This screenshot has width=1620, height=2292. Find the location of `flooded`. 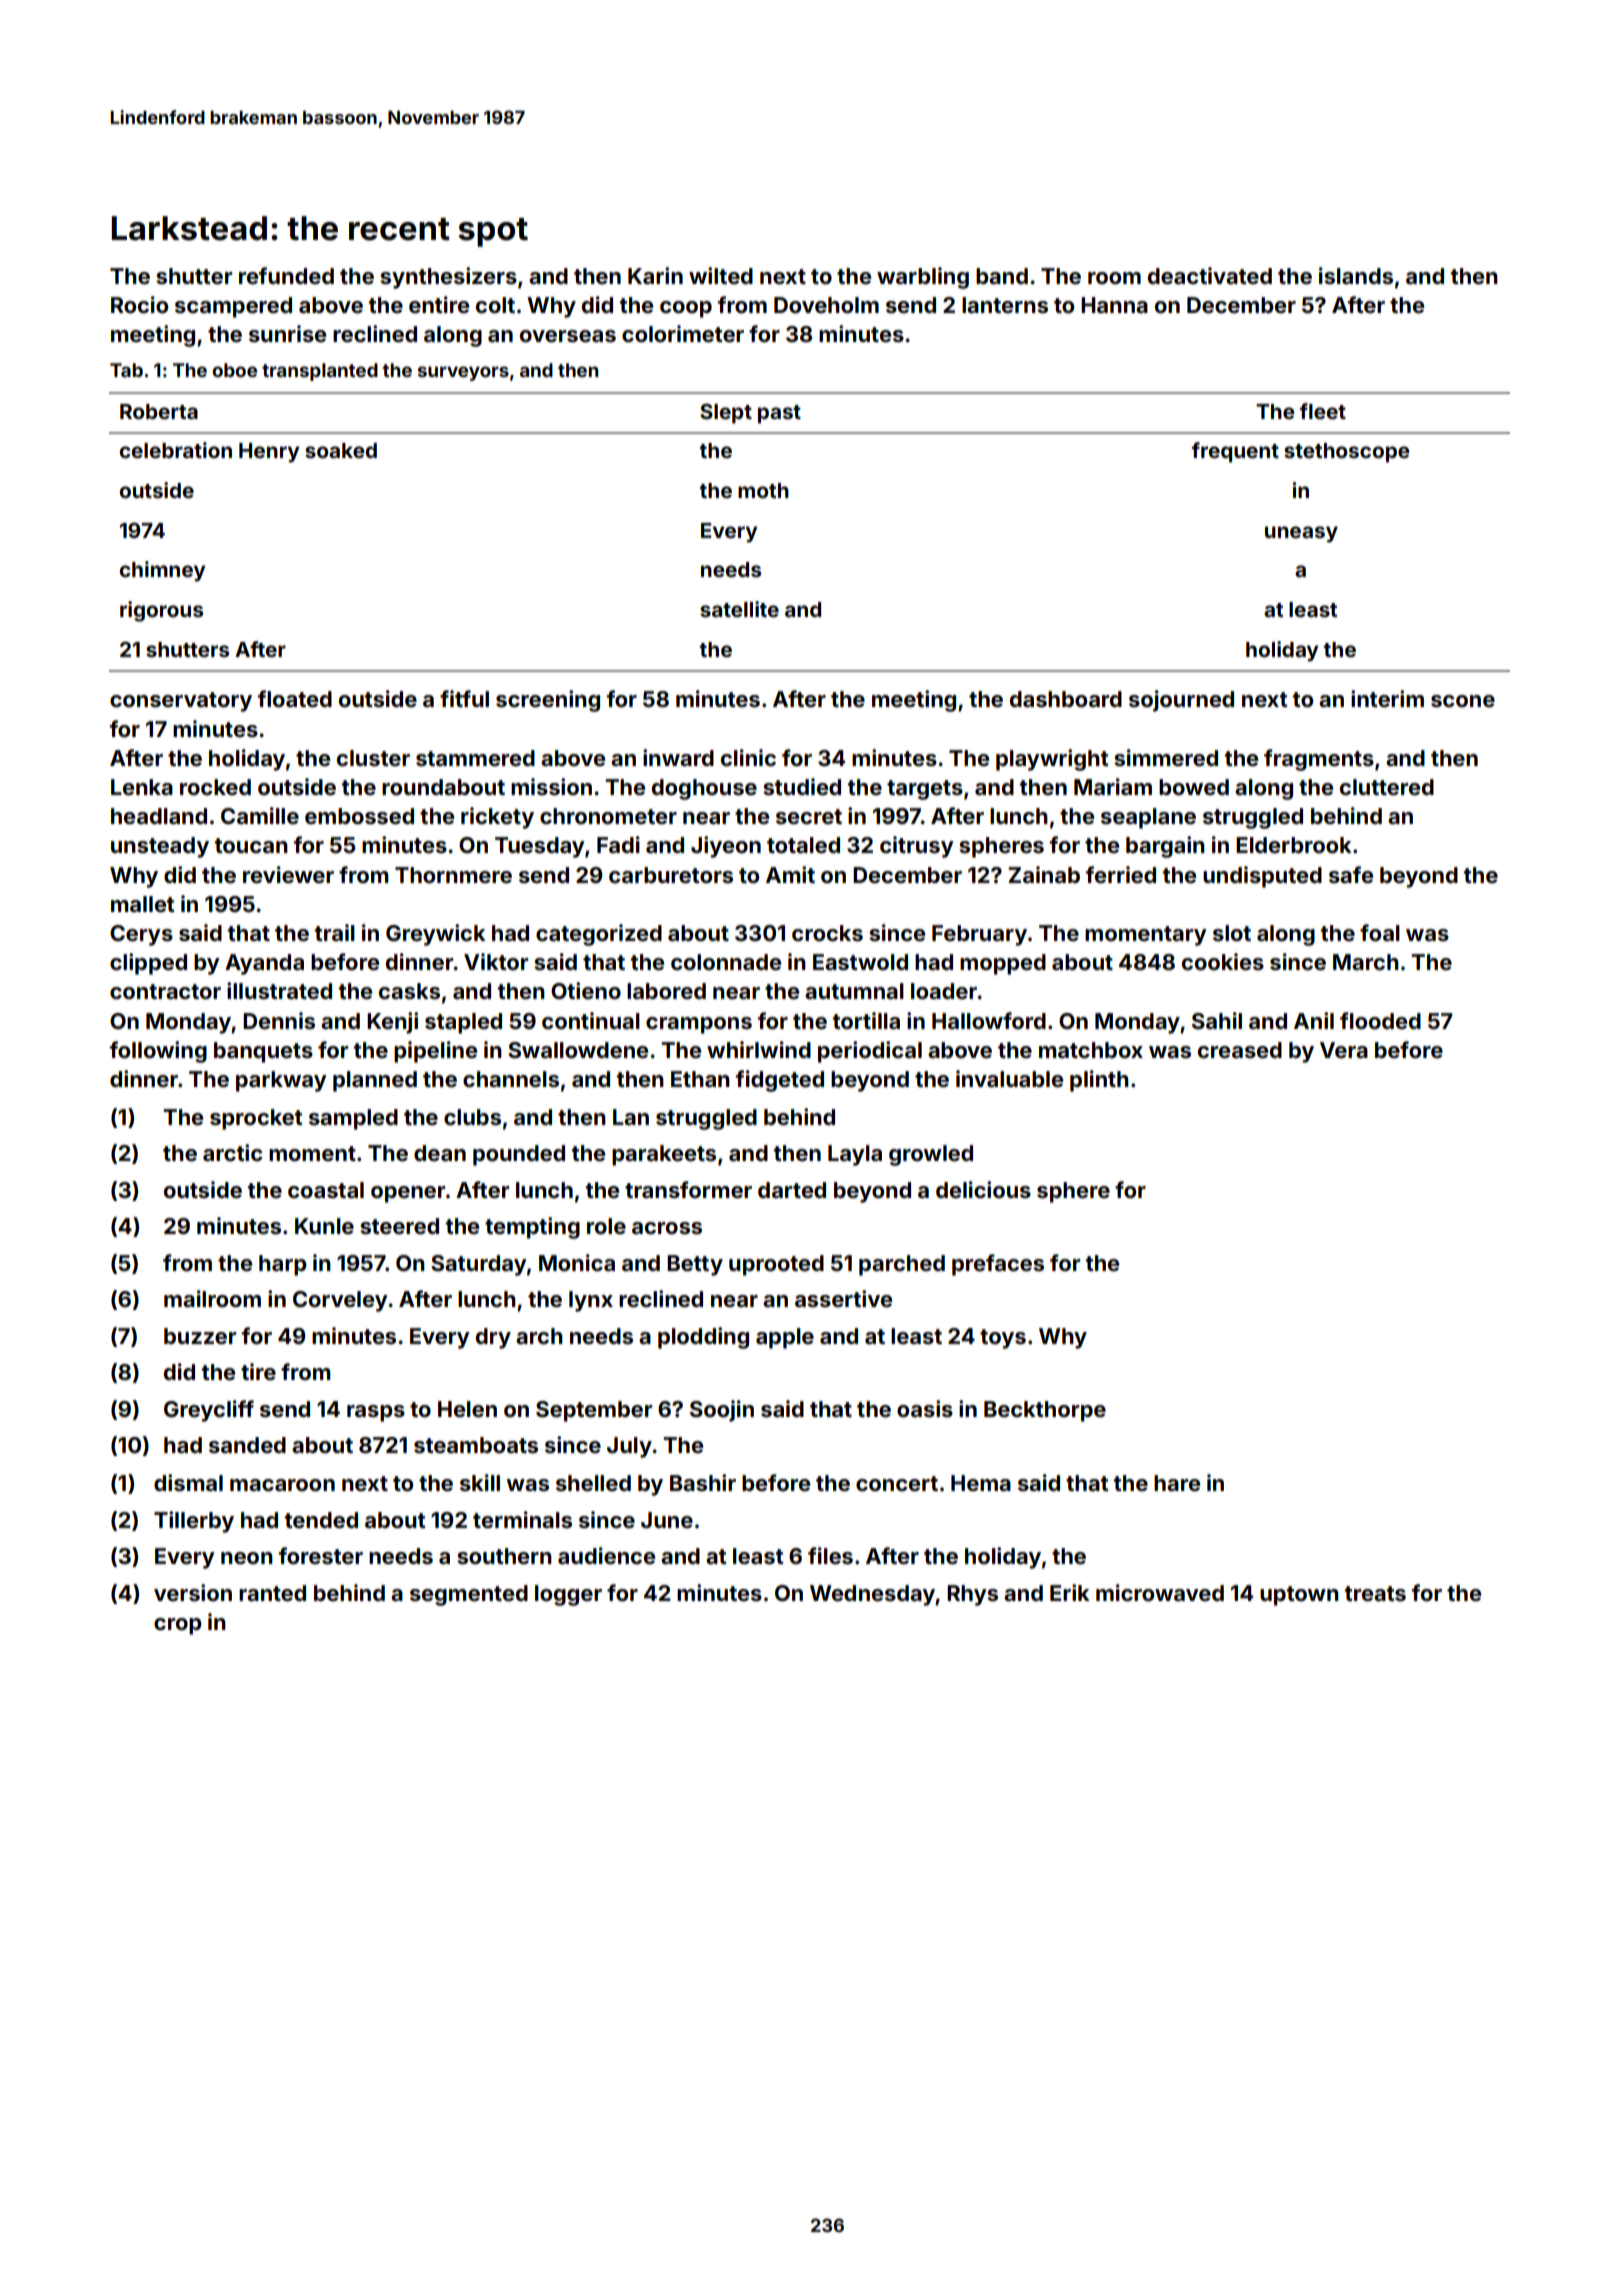

flooded is located at coordinates (1380, 1020).
